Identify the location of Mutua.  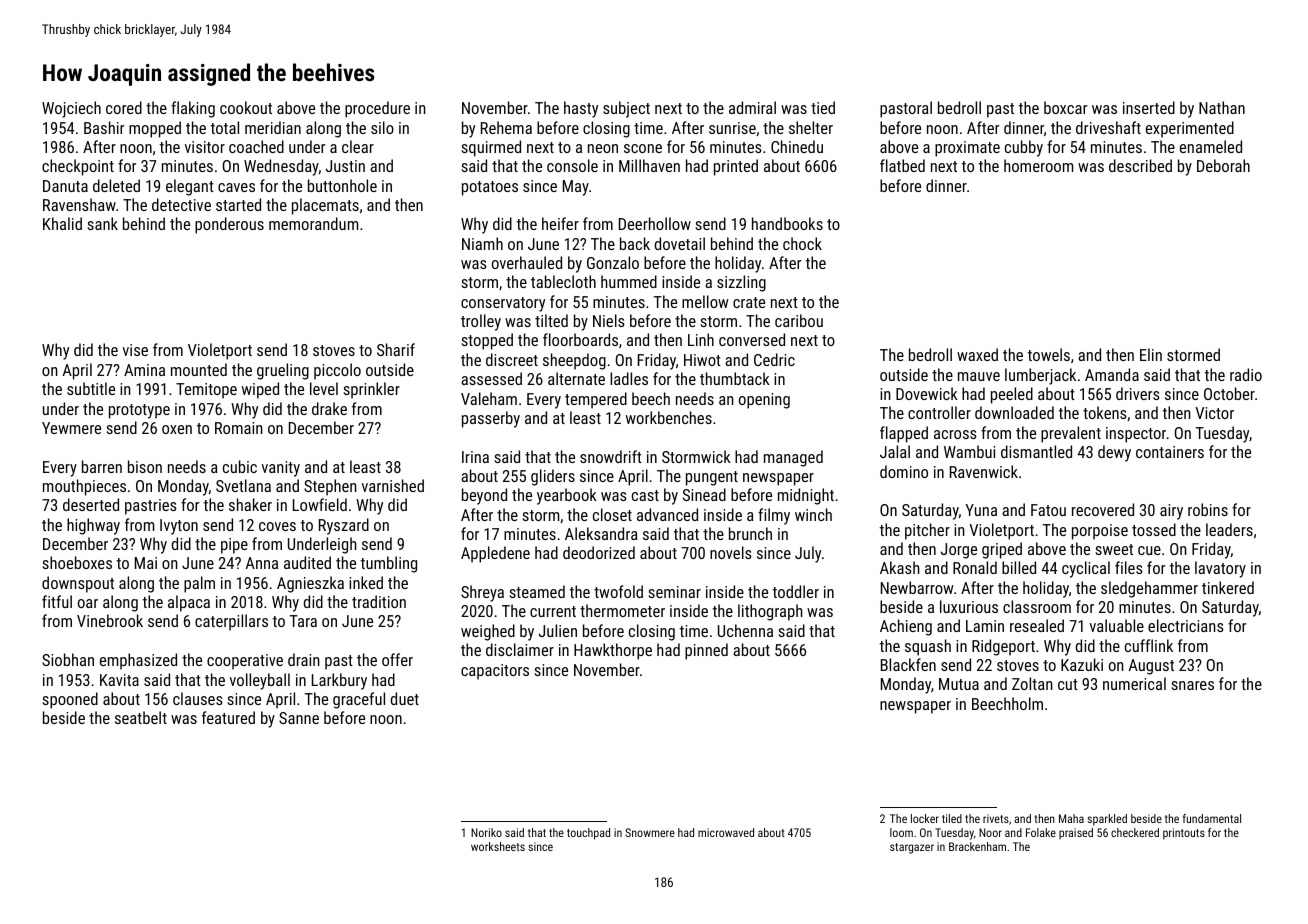
(959, 684).
